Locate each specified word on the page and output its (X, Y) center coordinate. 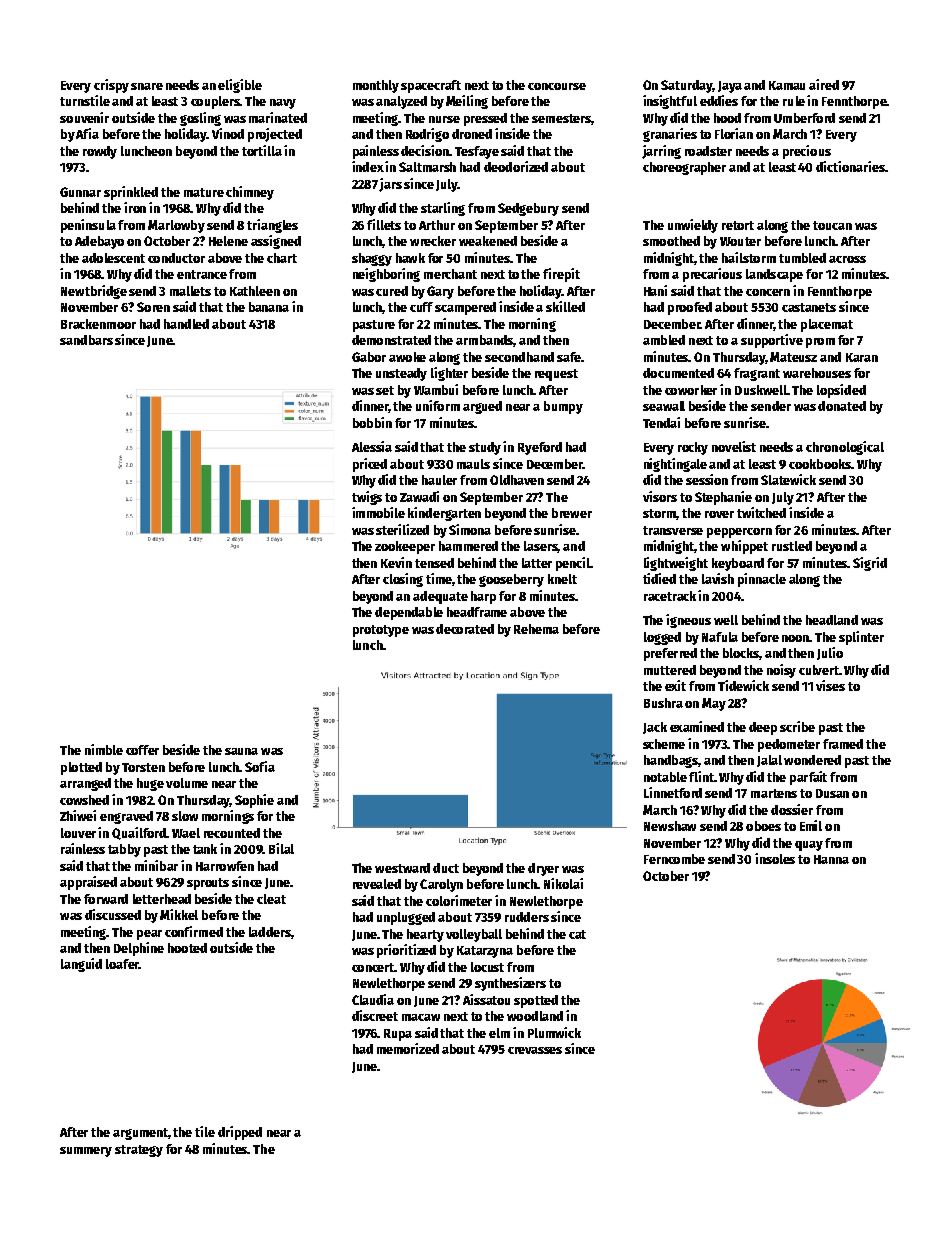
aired (824, 84)
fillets (384, 224)
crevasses (535, 1050)
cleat (271, 899)
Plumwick (554, 1032)
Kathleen (255, 291)
